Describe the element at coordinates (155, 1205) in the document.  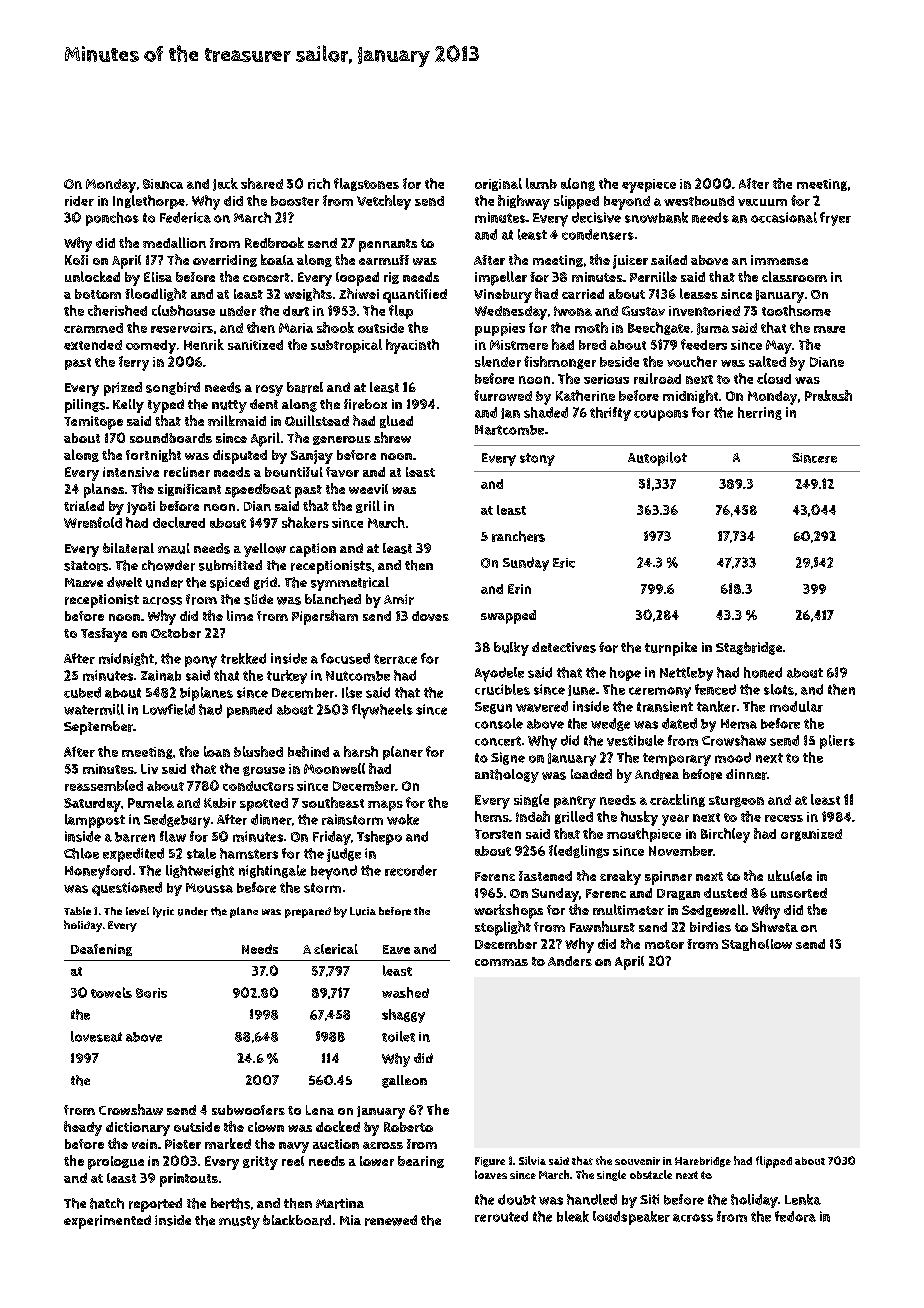
I see `reported` at that location.
